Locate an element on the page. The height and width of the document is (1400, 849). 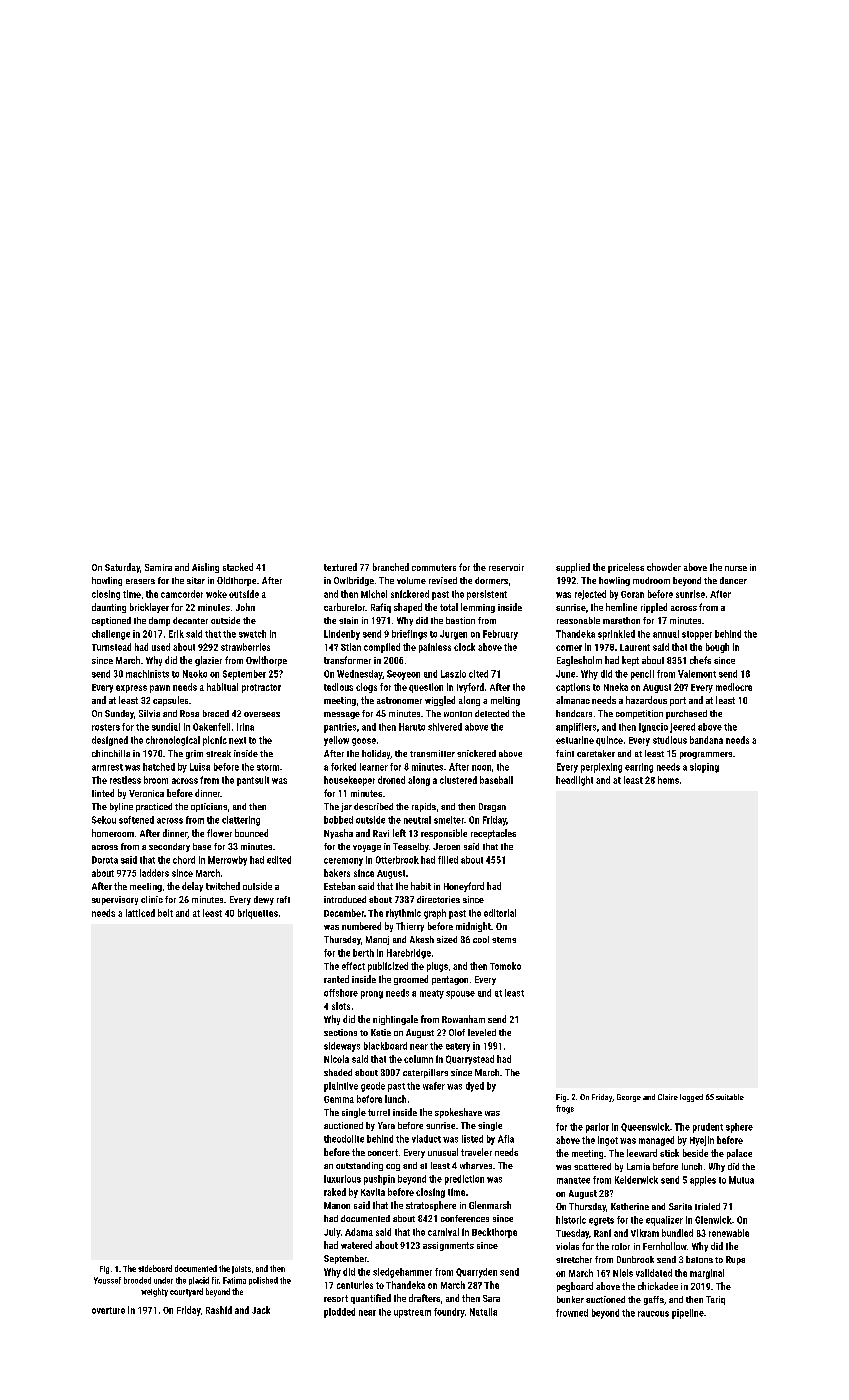
sideboard is located at coordinates (155, 1268).
